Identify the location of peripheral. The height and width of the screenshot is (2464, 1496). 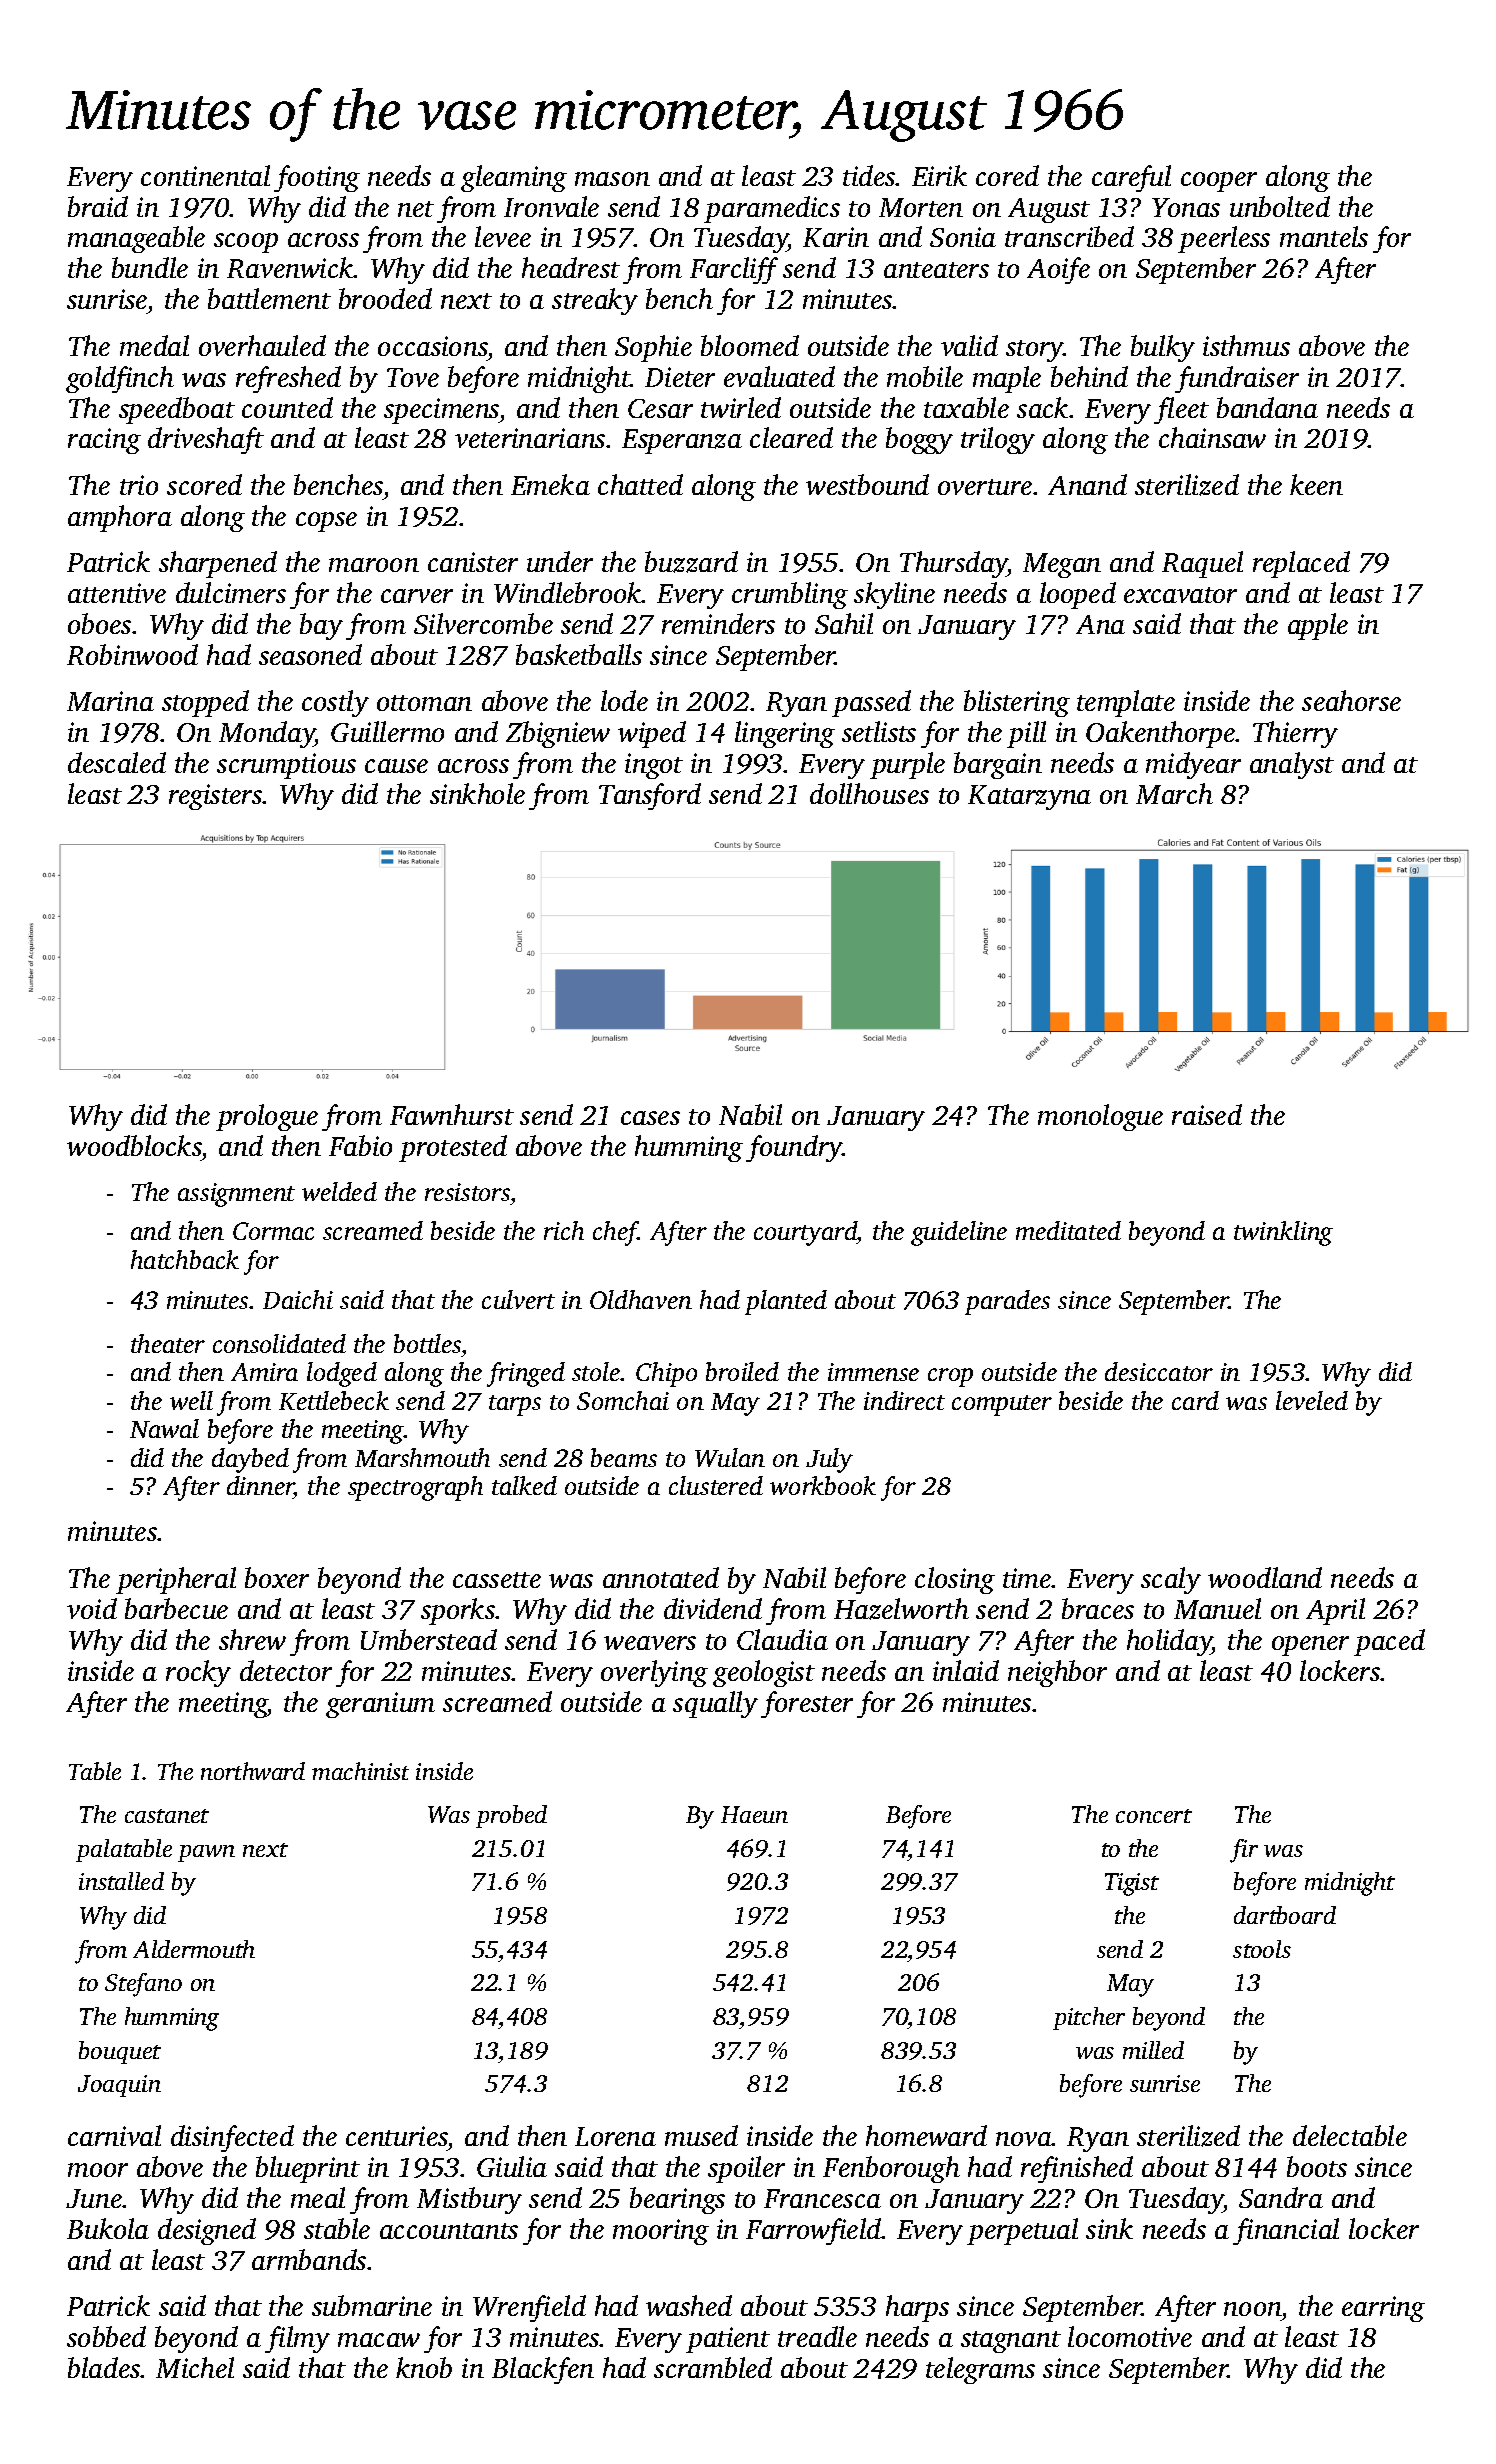
(176, 1580).
